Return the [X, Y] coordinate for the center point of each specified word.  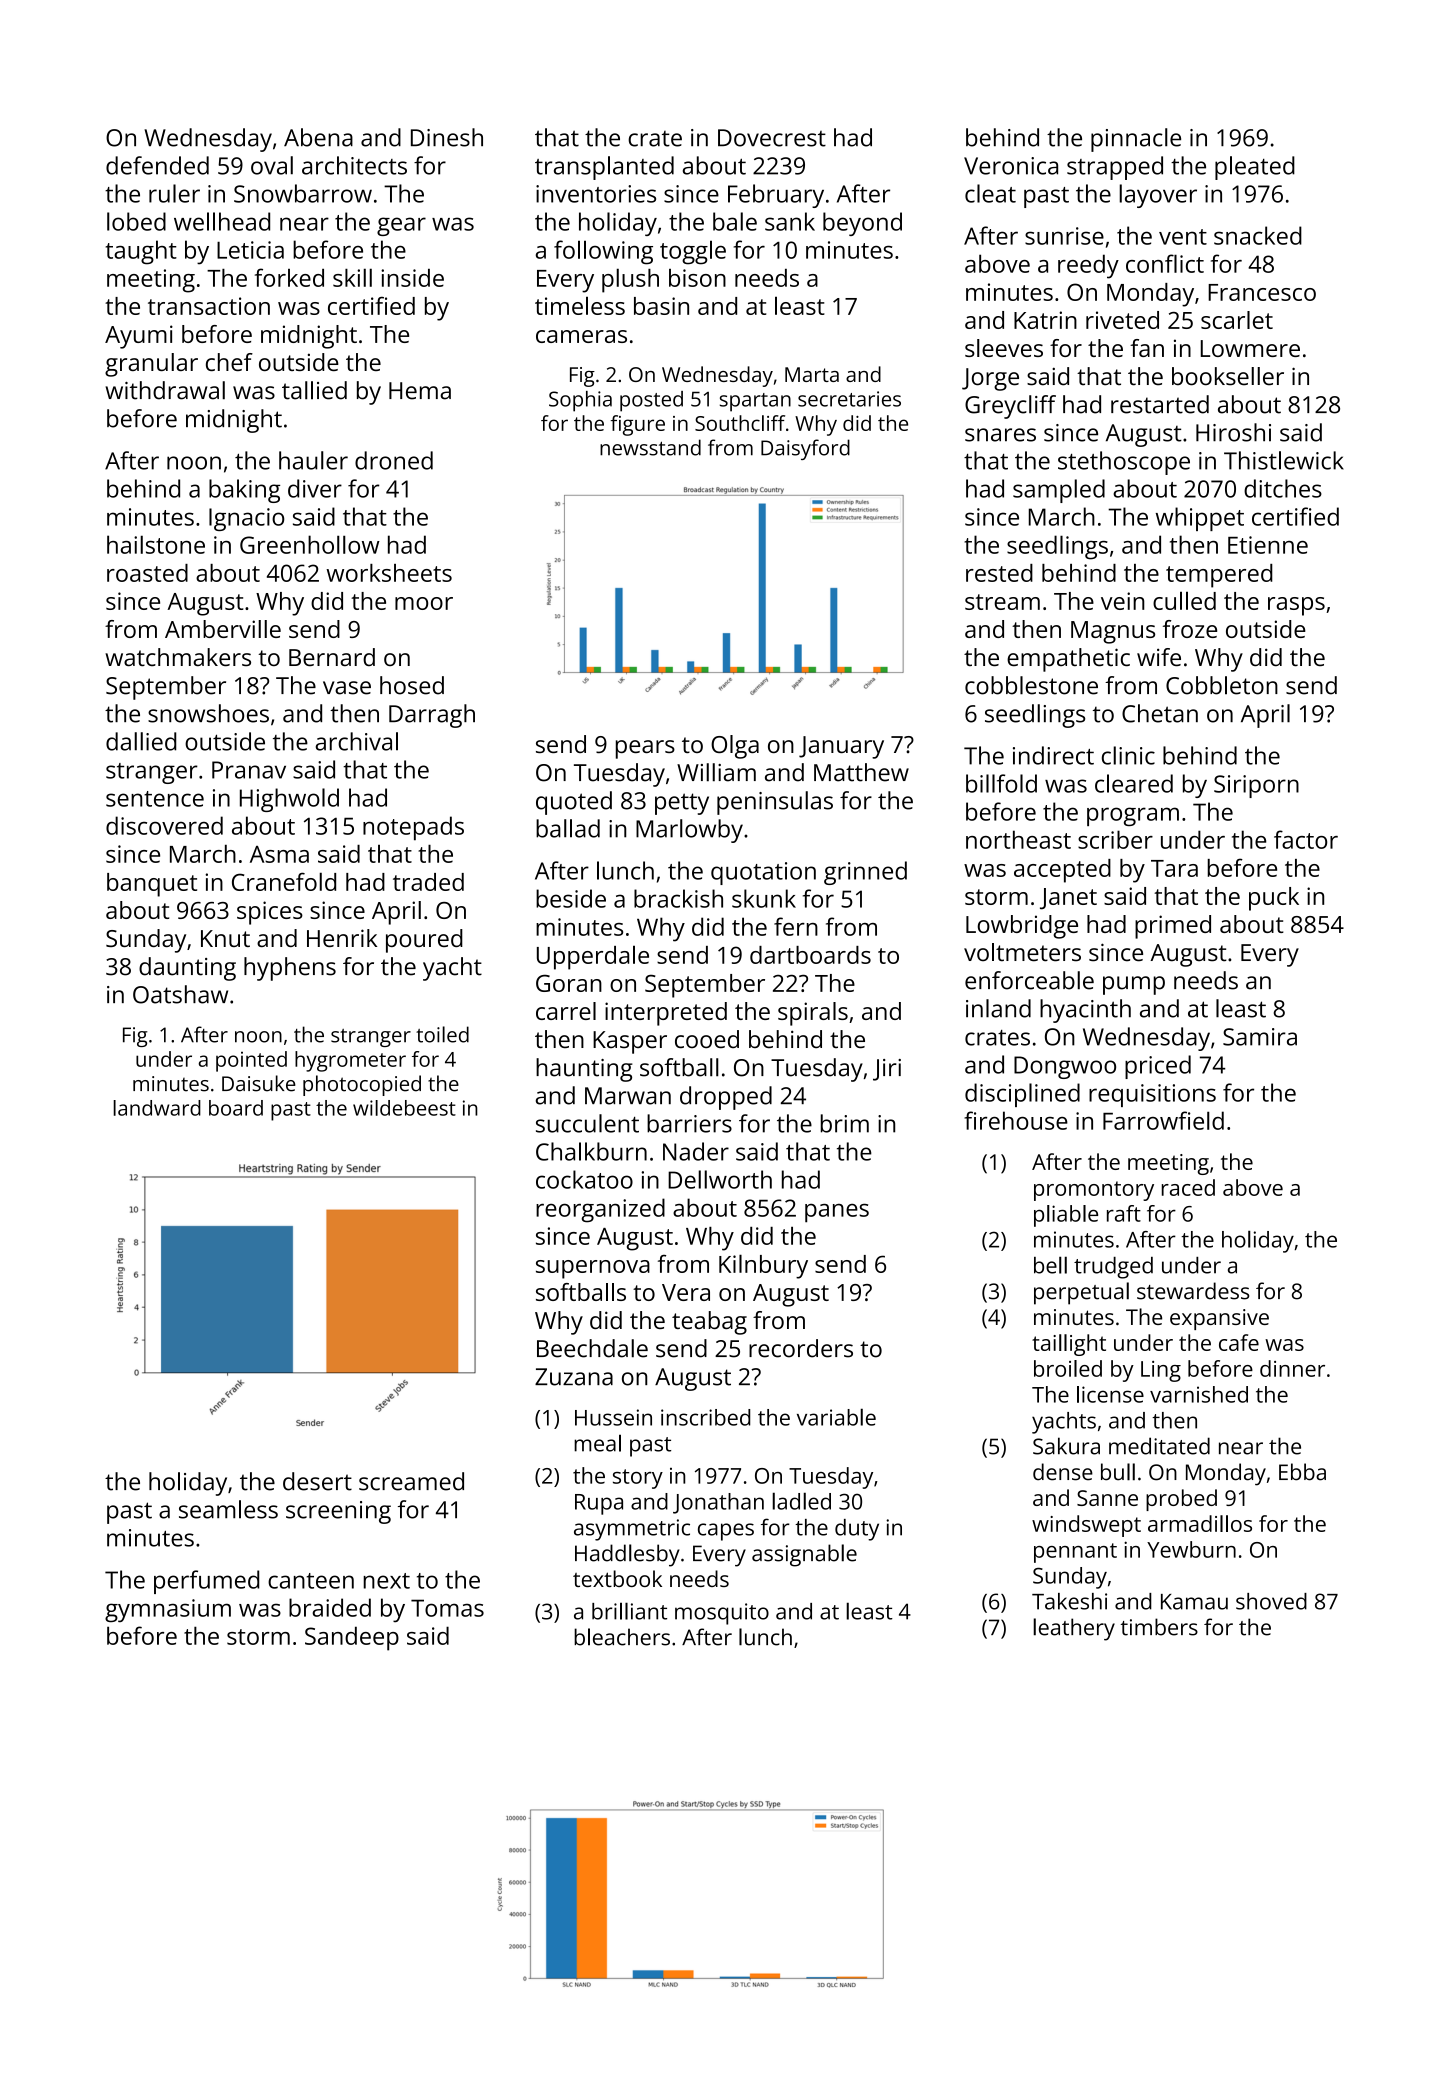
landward [157, 1108]
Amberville [223, 629]
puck [1274, 899]
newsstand [650, 447]
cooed [707, 1039]
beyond [862, 224]
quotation [763, 873]
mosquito [722, 1614]
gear [401, 226]
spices [270, 913]
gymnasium [168, 1611]
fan [1147, 348]
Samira [1260, 1037]
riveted [1122, 320]
